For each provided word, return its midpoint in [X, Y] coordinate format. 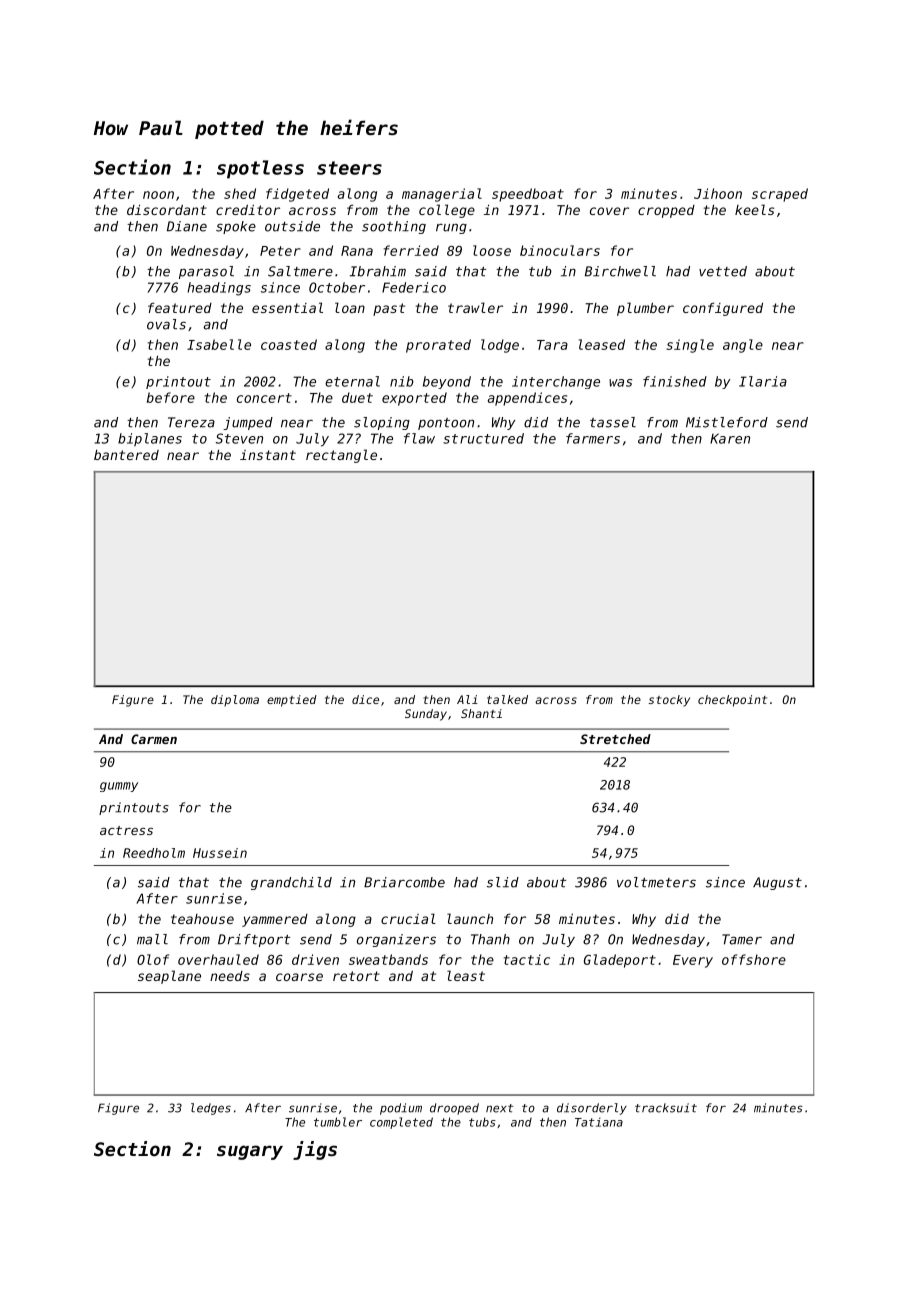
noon [158, 195]
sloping [382, 423]
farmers [593, 438]
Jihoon [718, 193]
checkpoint [732, 701]
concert [264, 398]
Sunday [426, 715]
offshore [754, 959]
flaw [419, 438]
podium [401, 1109]
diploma [235, 701]
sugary [250, 1152]
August [777, 883]
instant [268, 455]
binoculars [560, 250]
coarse [299, 977]
